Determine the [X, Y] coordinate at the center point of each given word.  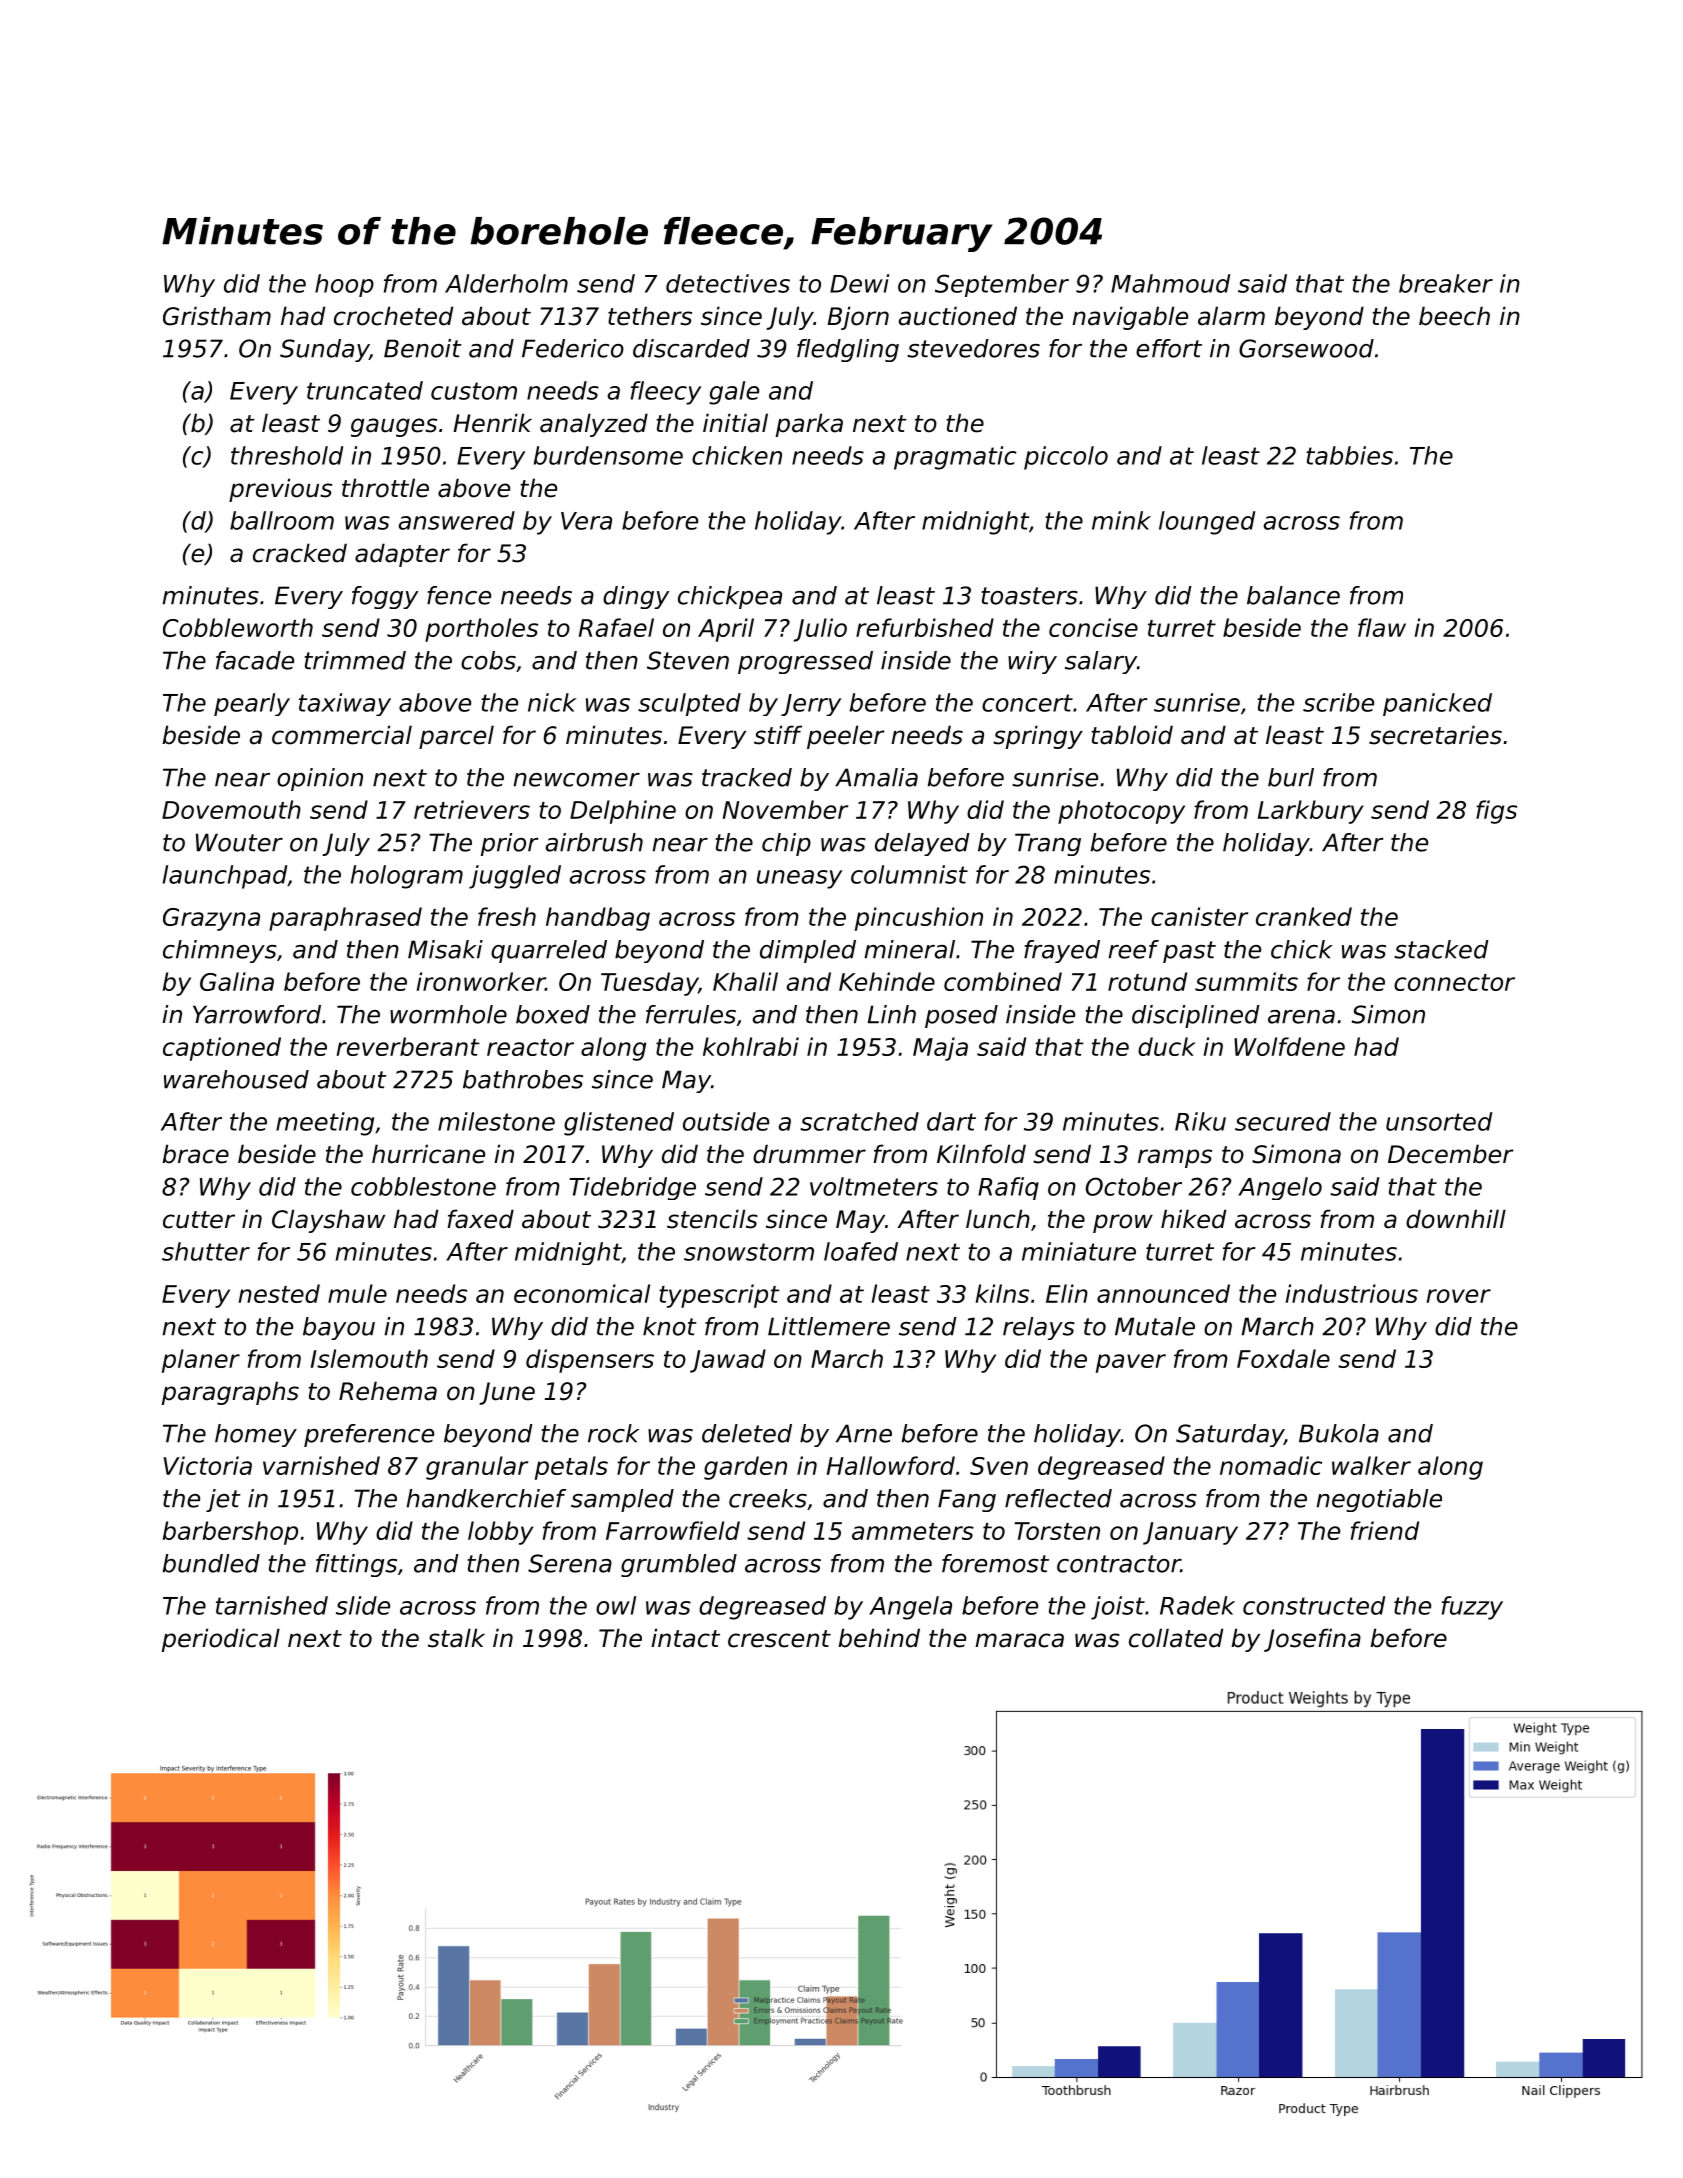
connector [1454, 982]
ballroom [282, 520]
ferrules [691, 1014]
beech [1454, 316]
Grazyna [211, 919]
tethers [650, 316]
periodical [221, 1640]
